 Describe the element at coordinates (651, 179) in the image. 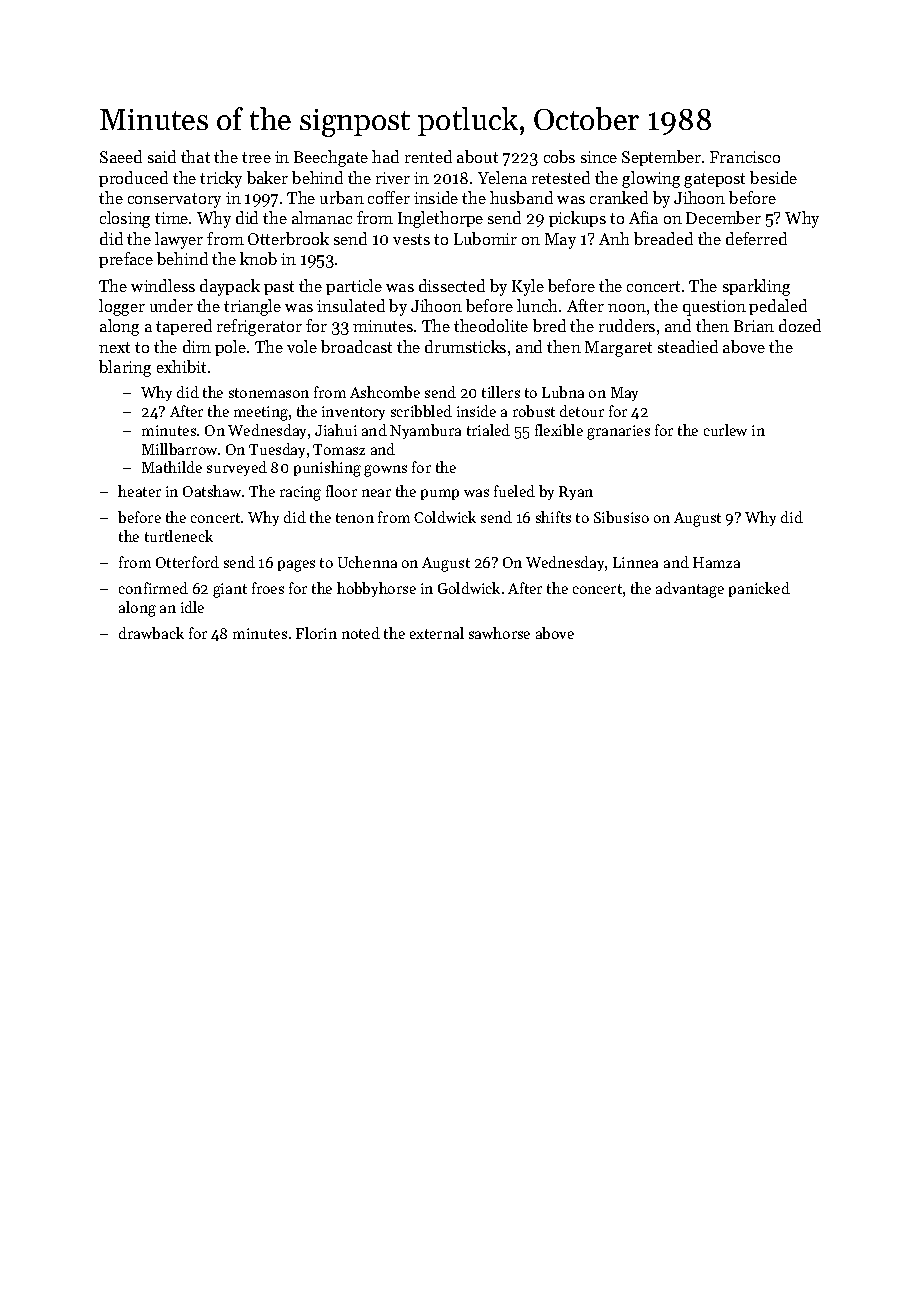

I see `glowing` at that location.
